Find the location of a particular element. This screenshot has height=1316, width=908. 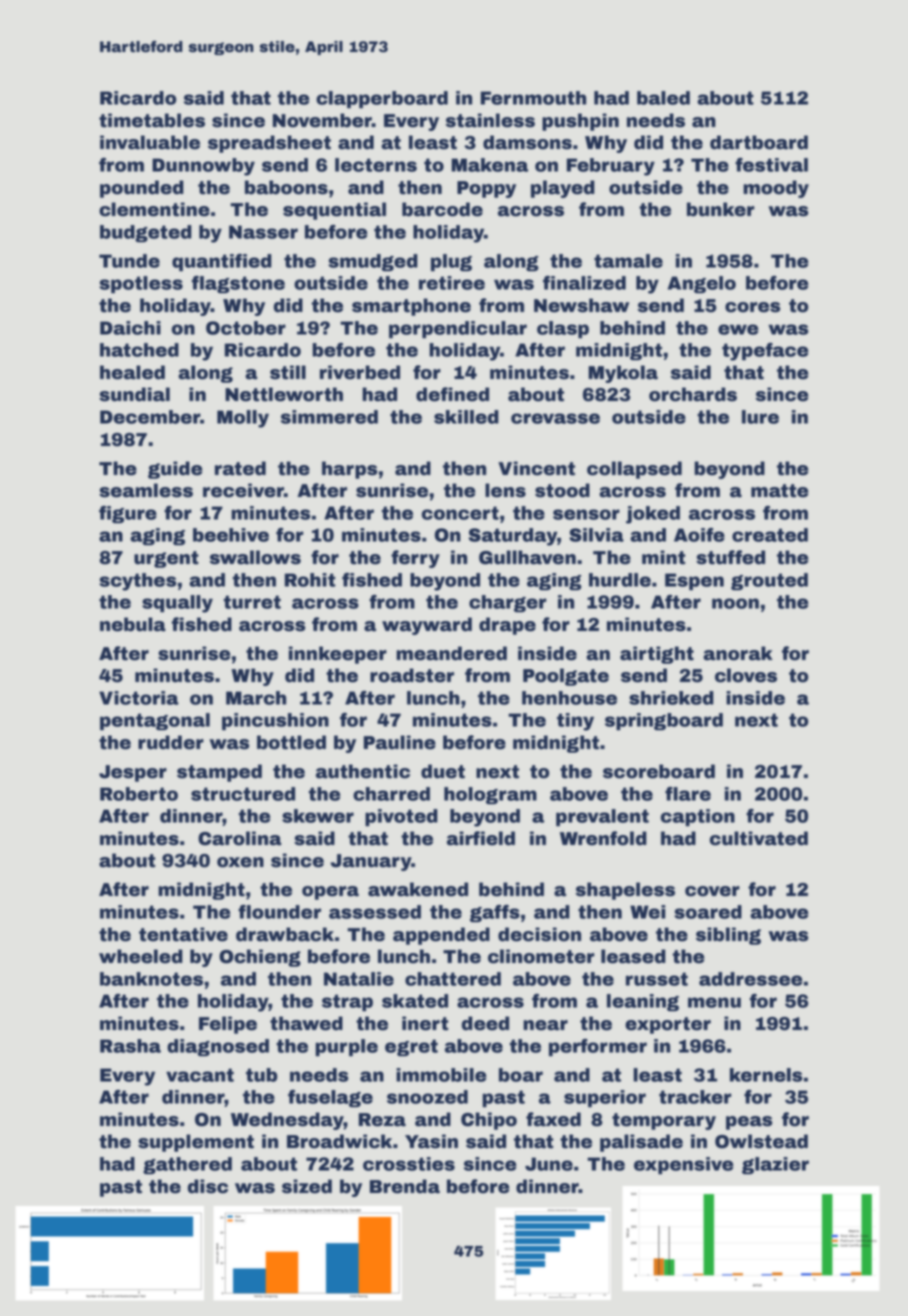

deed is located at coordinates (485, 1023).
